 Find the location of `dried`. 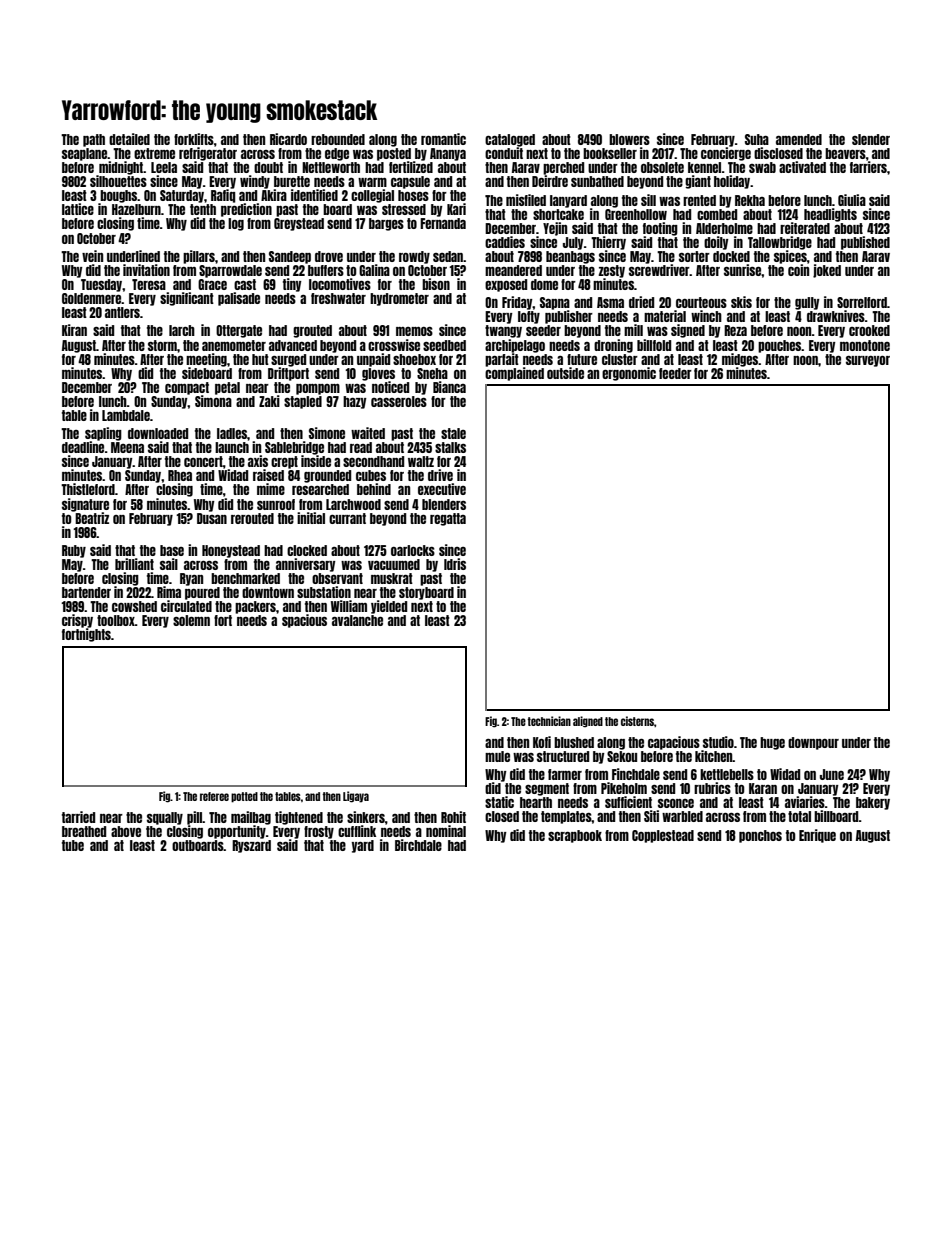

dried is located at coordinates (641, 302).
